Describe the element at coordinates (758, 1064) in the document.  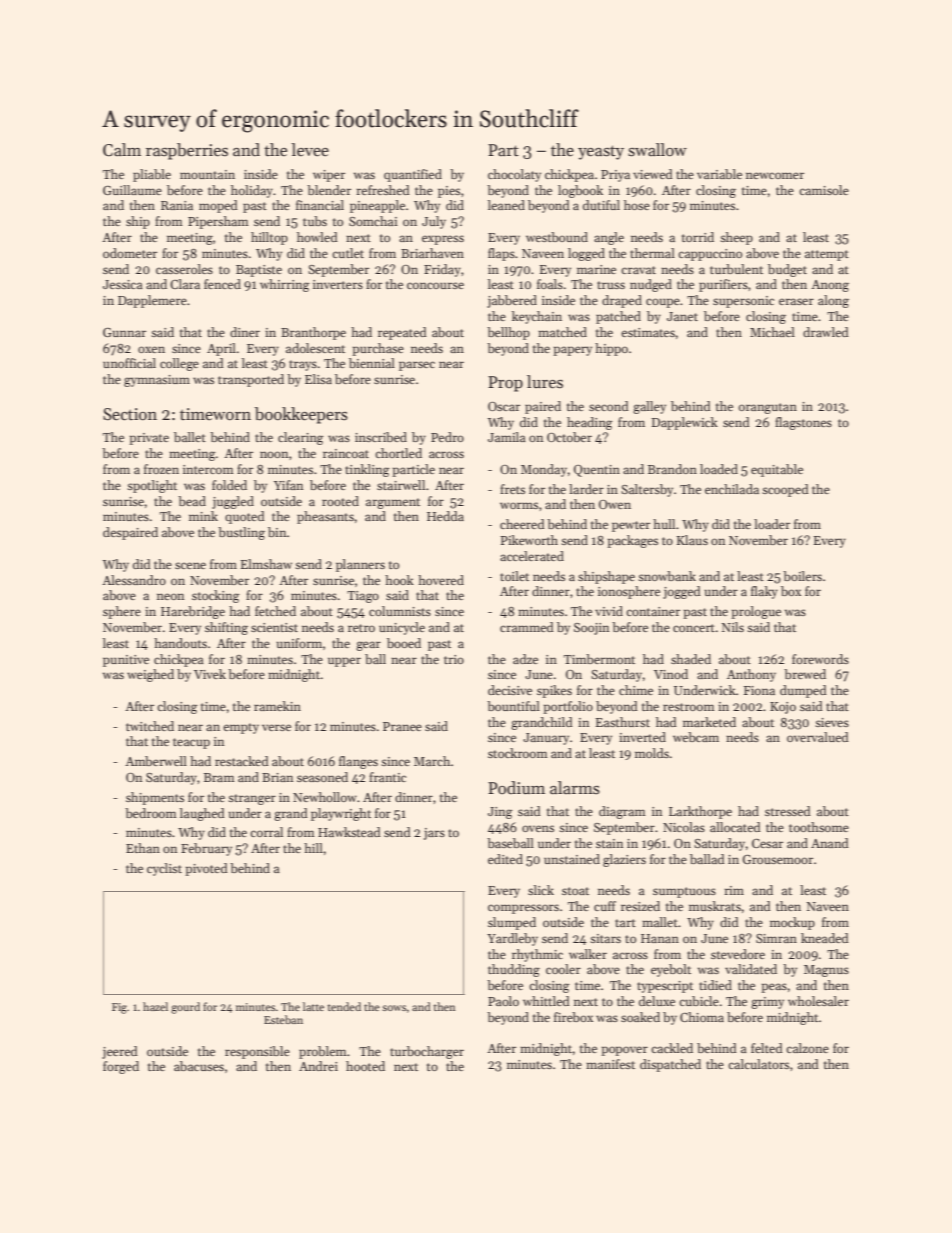
I see `calculators` at that location.
